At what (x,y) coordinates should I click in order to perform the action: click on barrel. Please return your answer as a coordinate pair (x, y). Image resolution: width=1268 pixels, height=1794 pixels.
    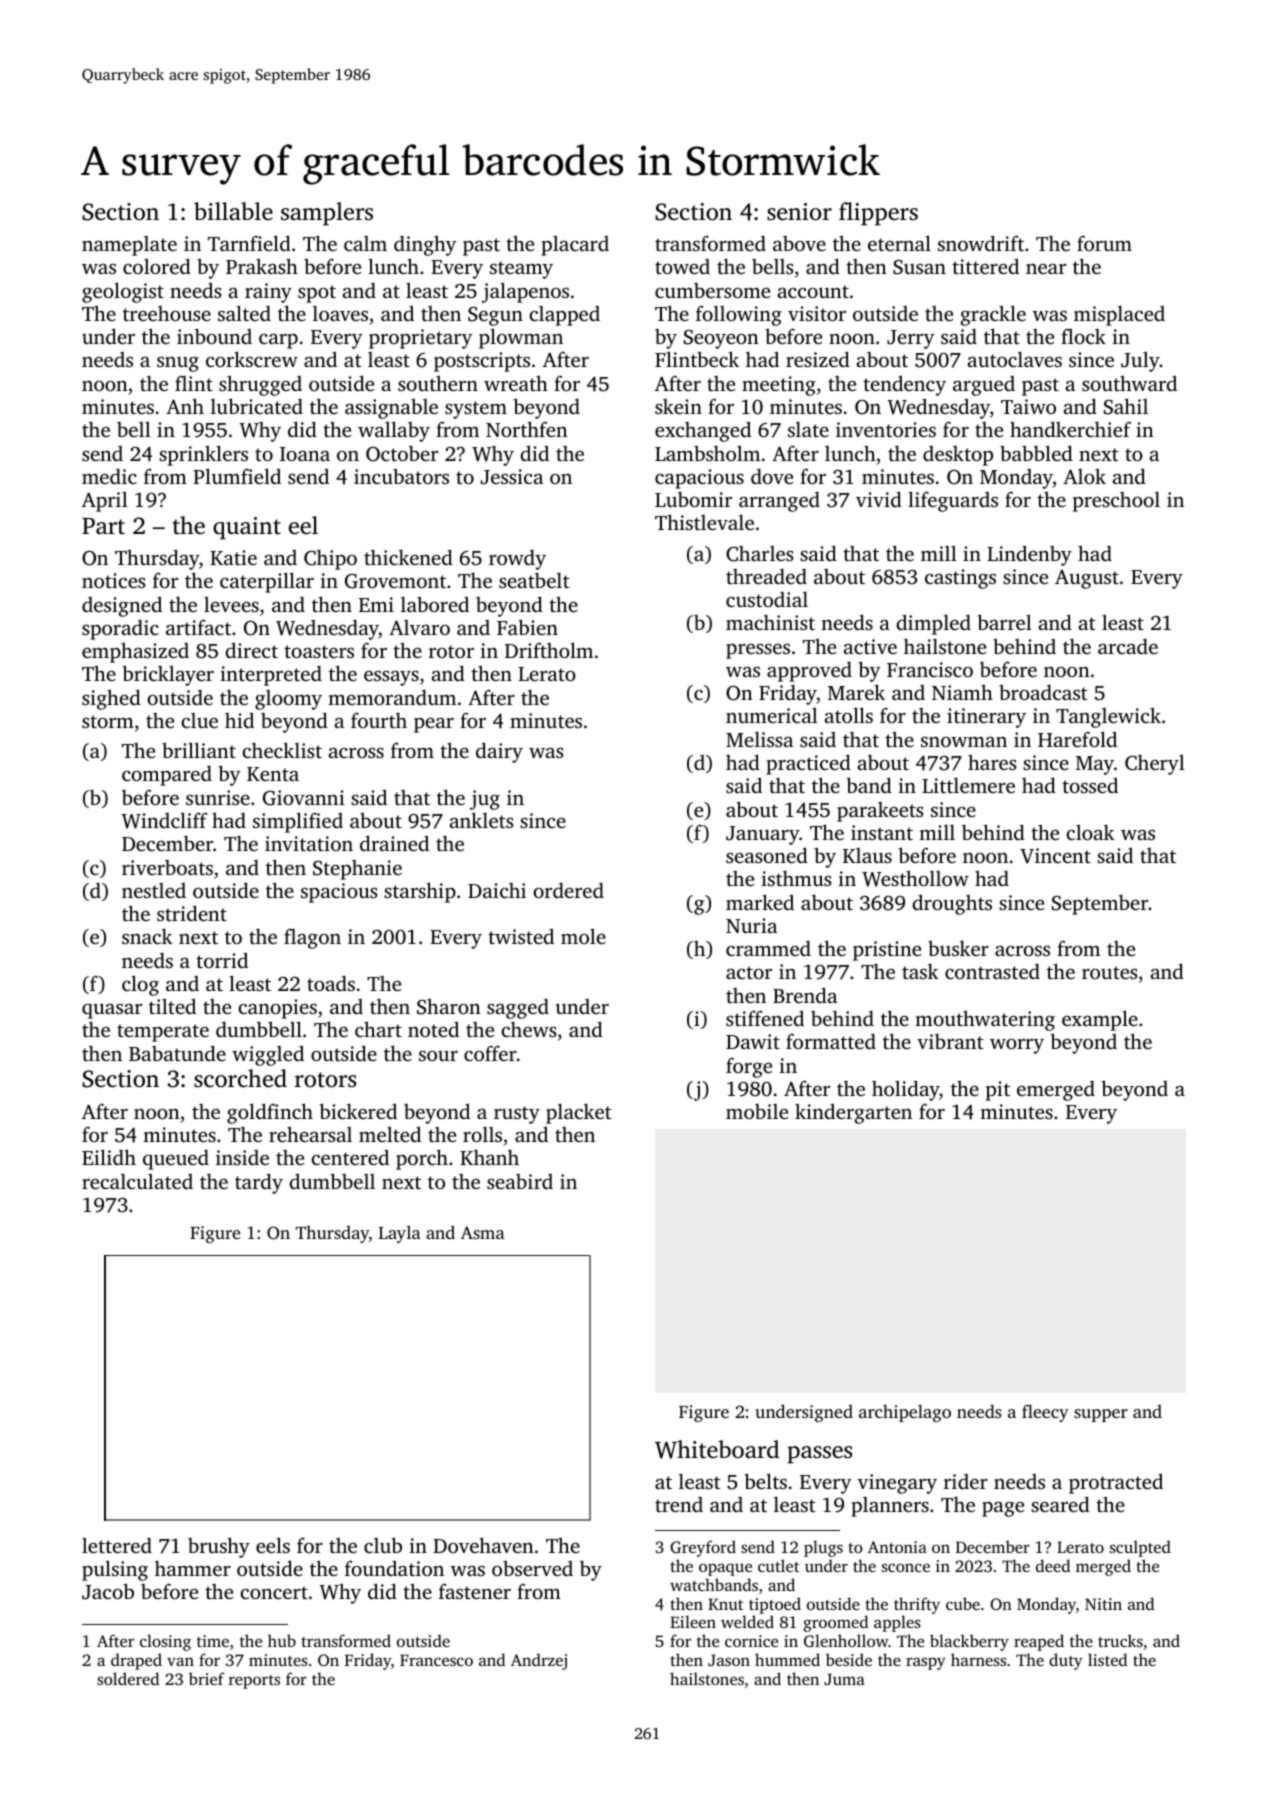
    Looking at the image, I should click on (1004, 622).
